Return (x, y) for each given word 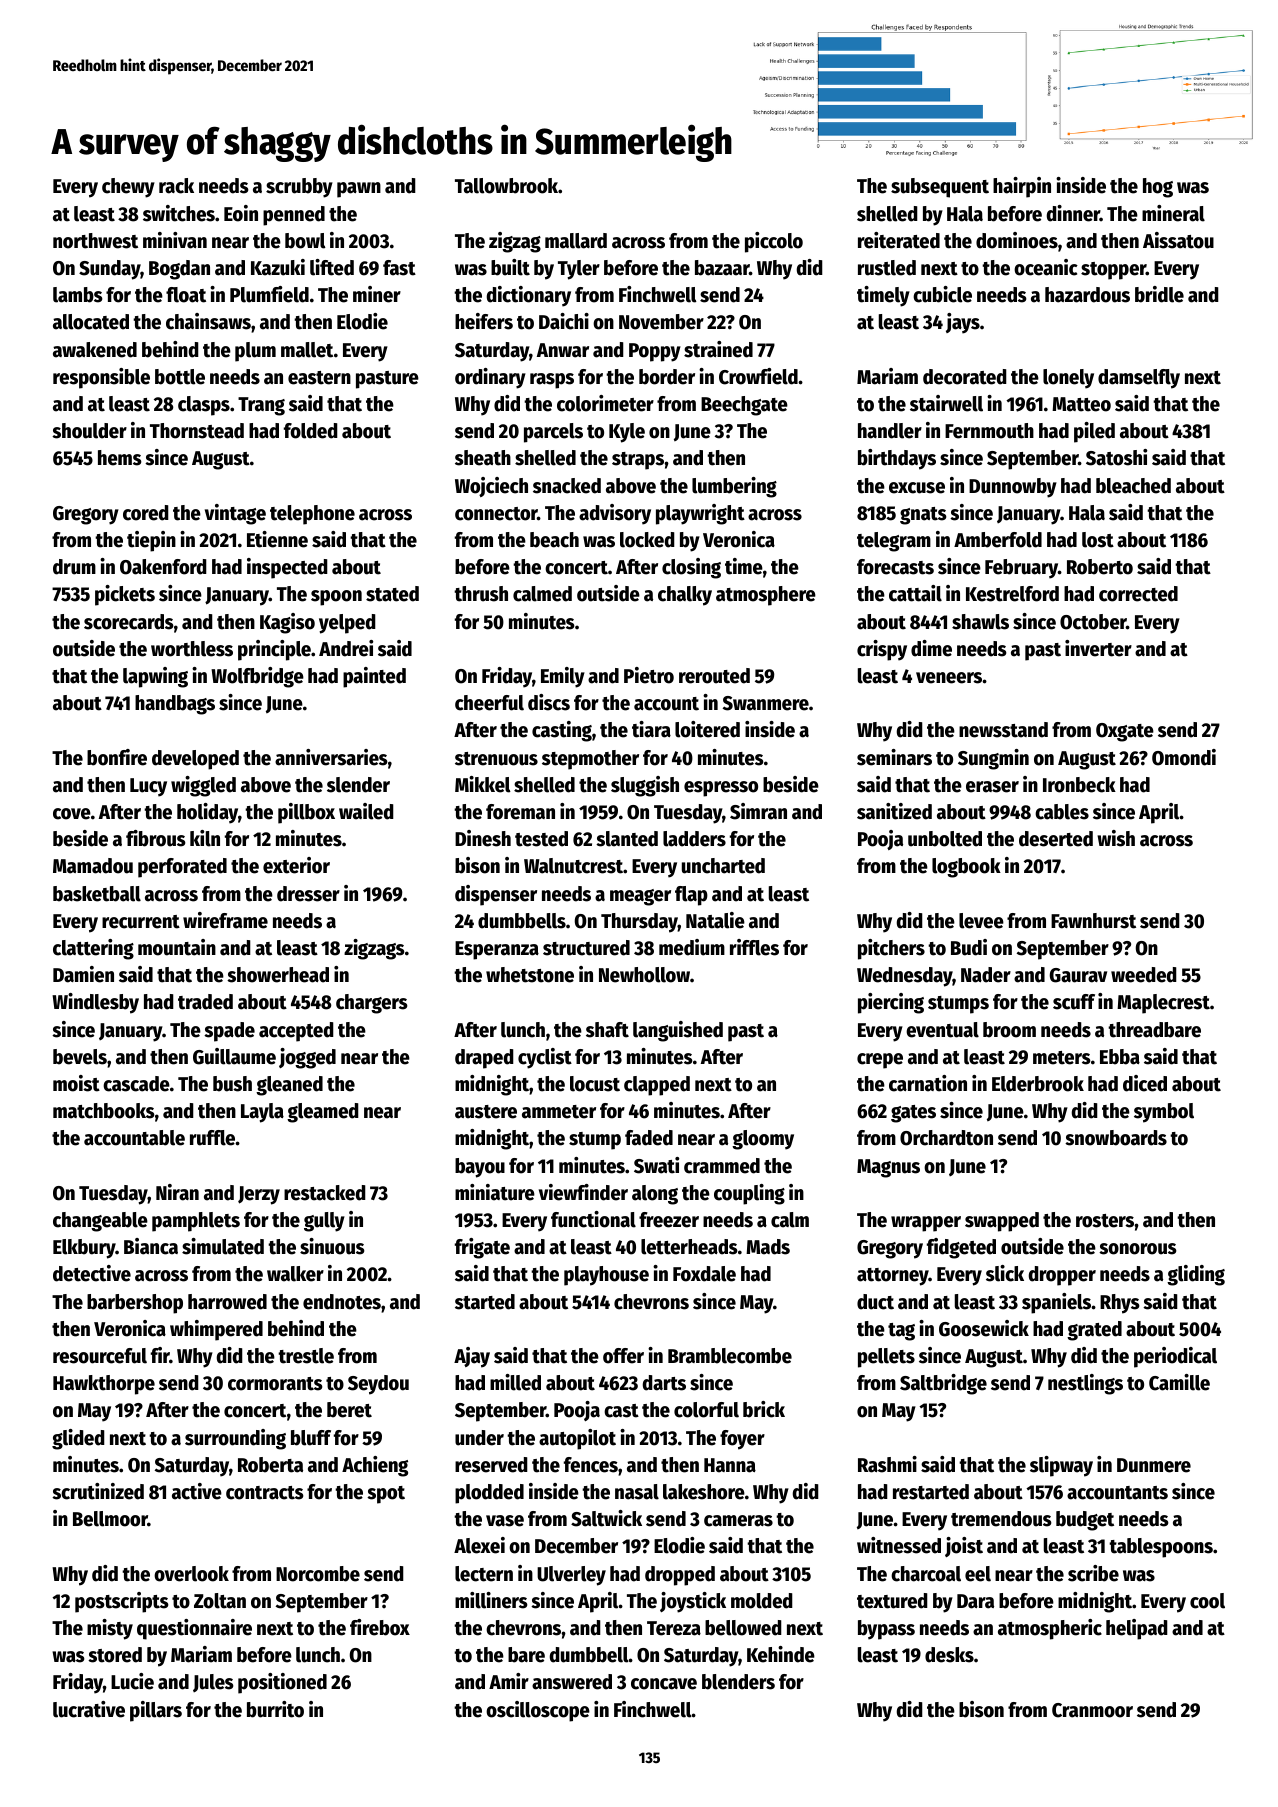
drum (74, 567)
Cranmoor (1092, 1710)
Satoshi (1116, 457)
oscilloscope (538, 1711)
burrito (275, 1709)
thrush (481, 594)
